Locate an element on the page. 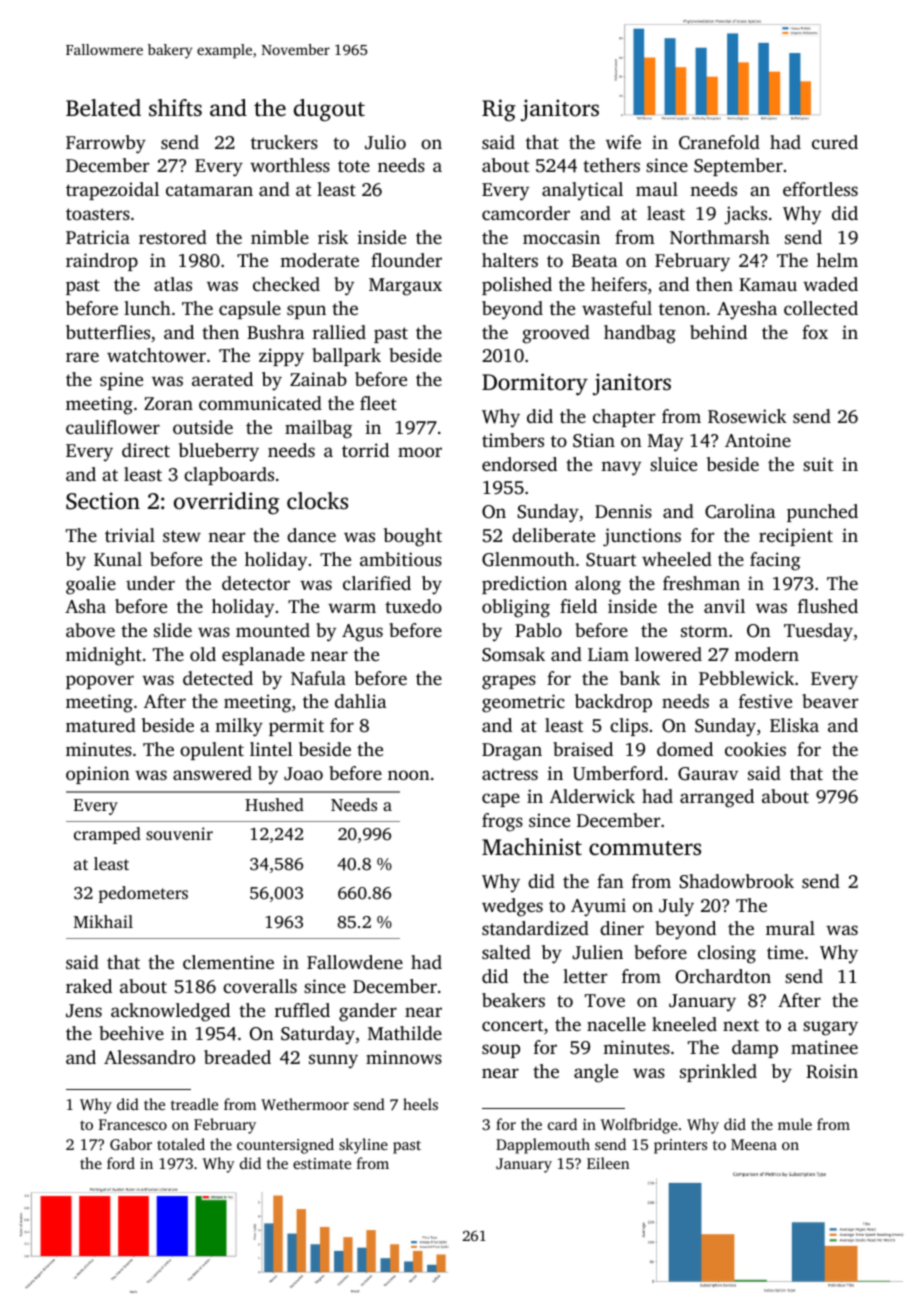 The image size is (924, 1314). noon is located at coordinates (409, 775).
